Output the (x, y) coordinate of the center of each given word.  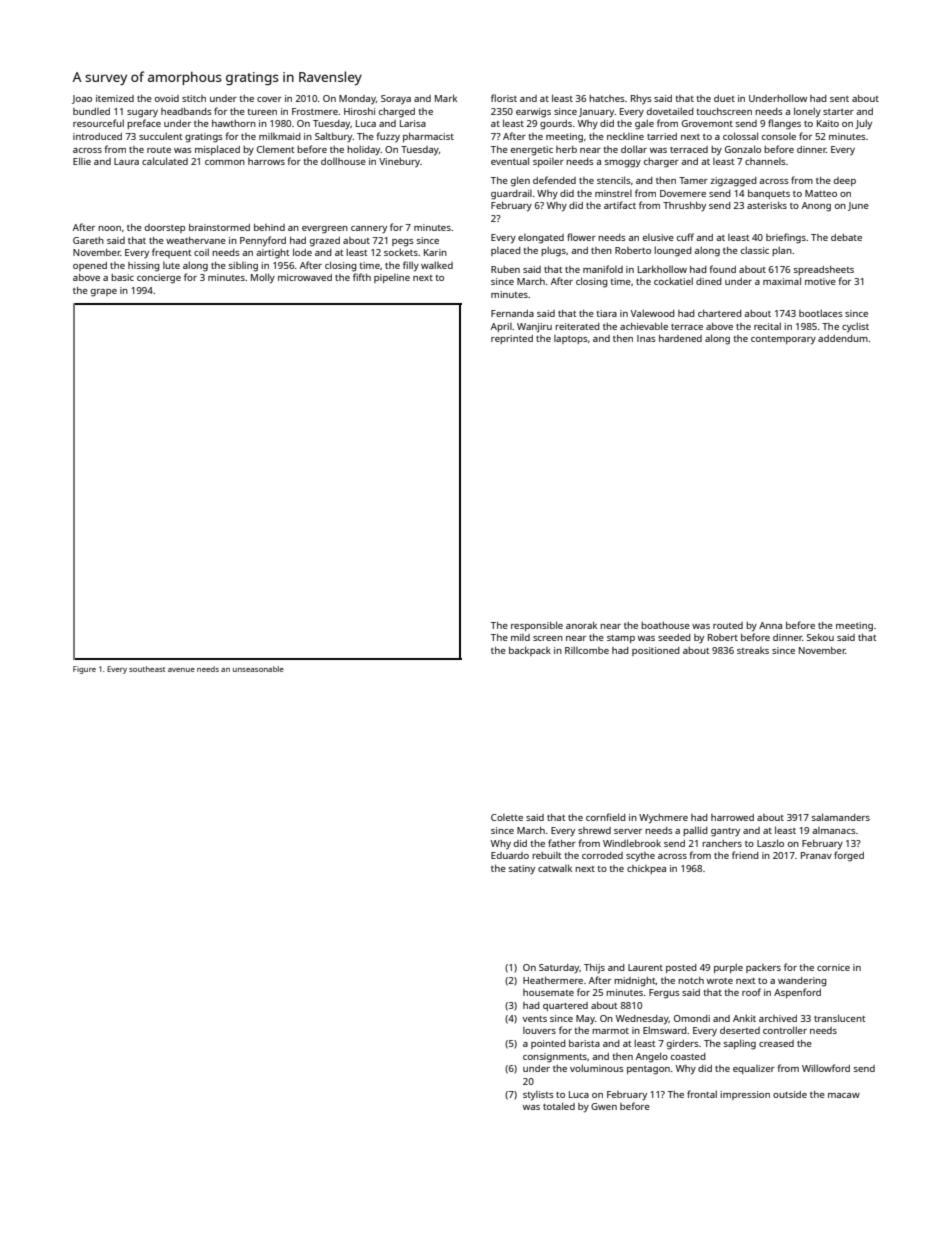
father (562, 843)
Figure (84, 670)
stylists (538, 1096)
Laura (126, 161)
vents (535, 1019)
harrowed (732, 817)
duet (724, 98)
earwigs (533, 113)
